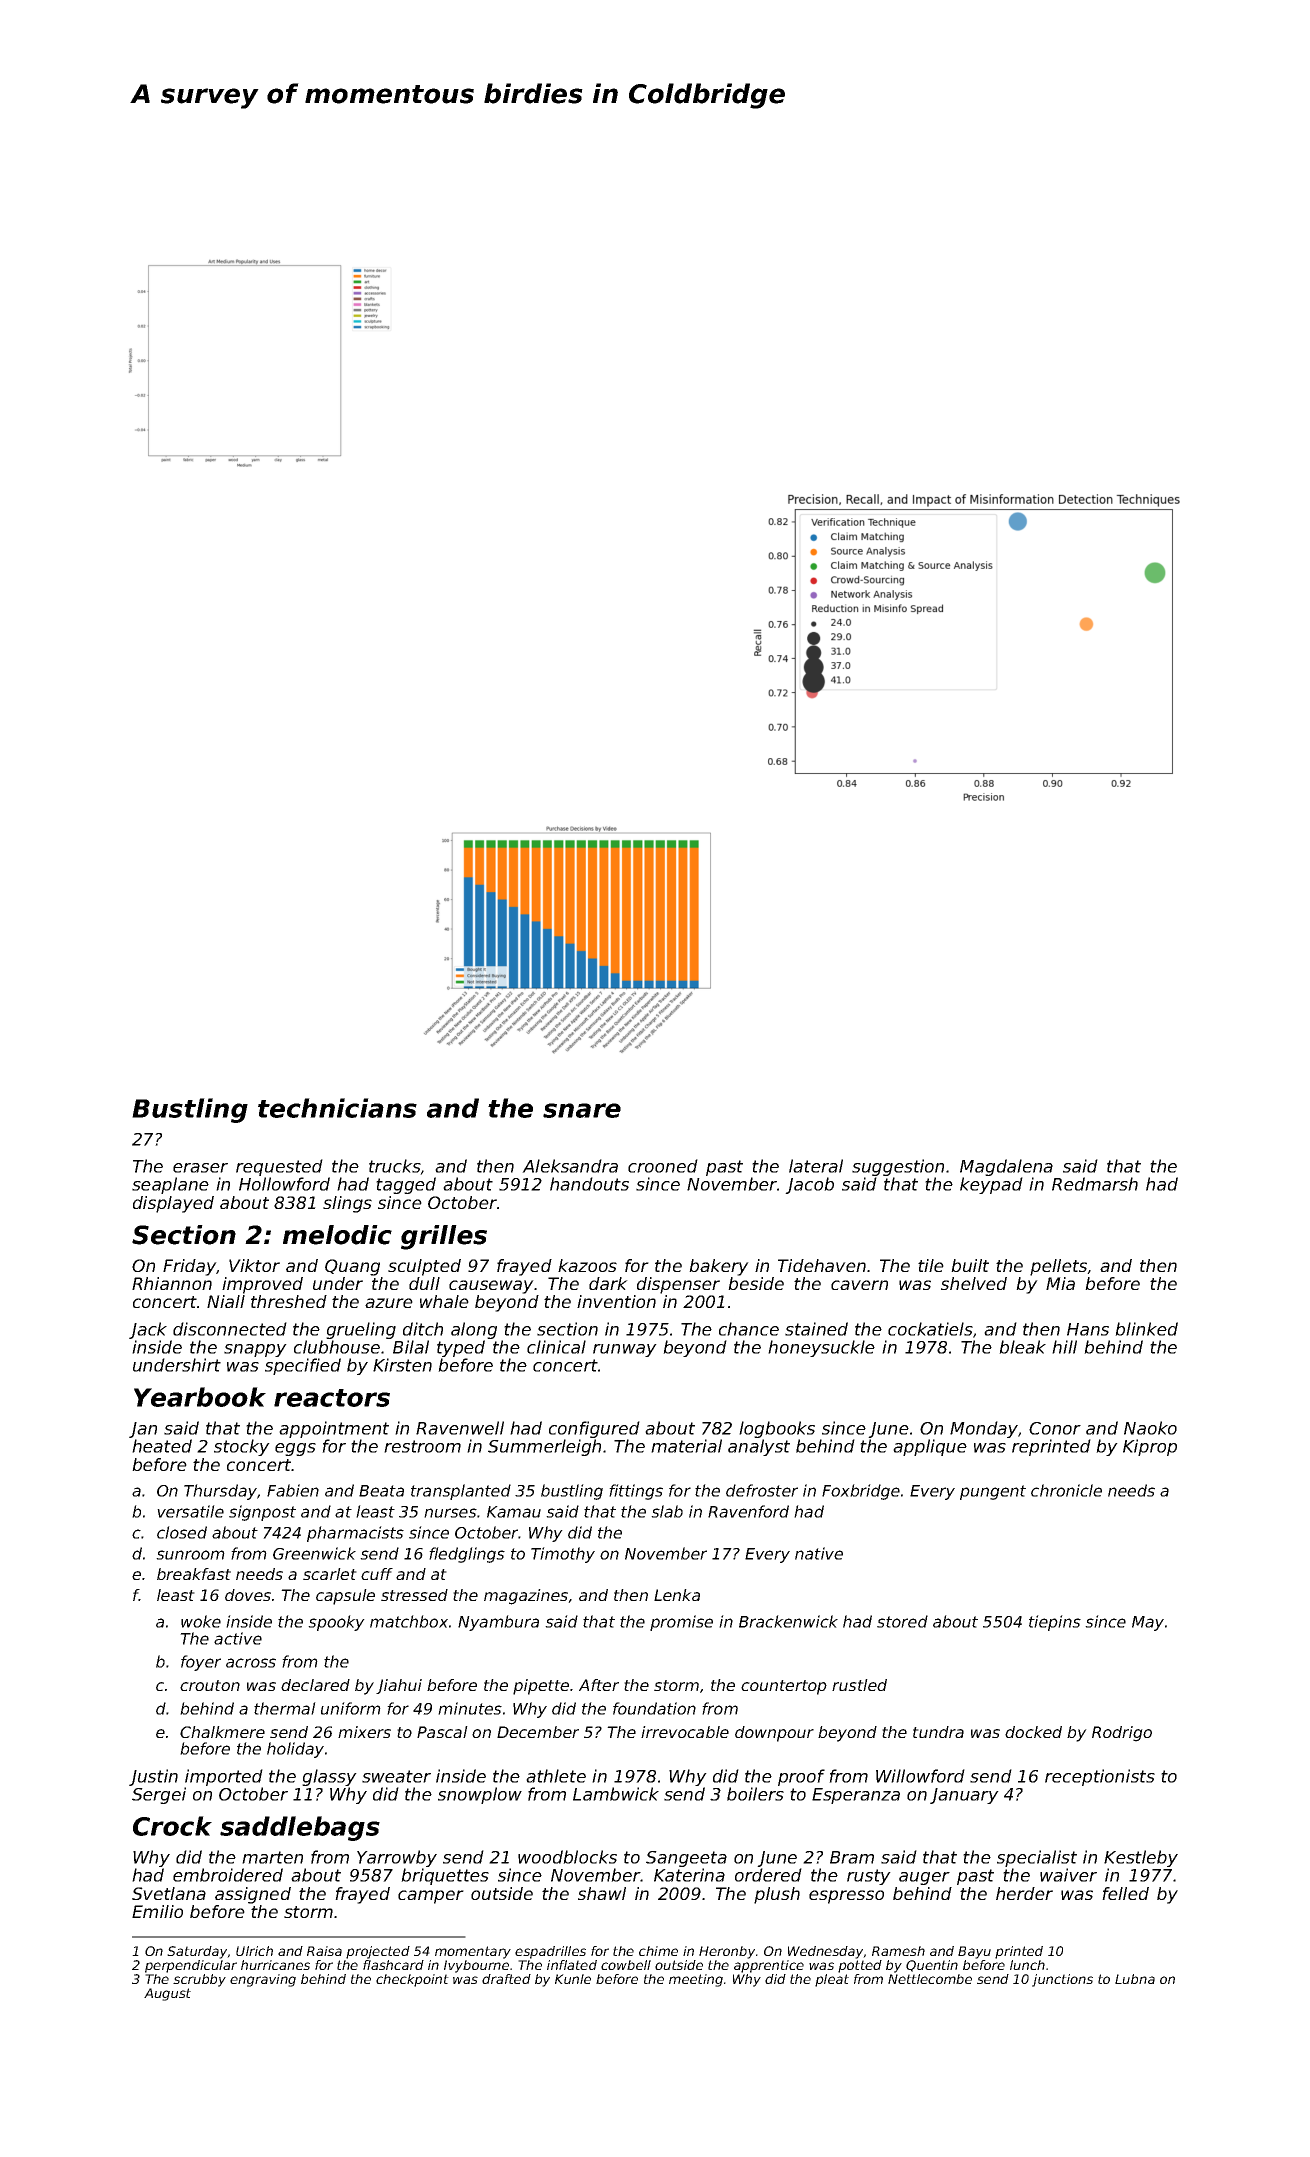  Describe the element at coordinates (686, 1446) in the screenshot. I see `material` at that location.
